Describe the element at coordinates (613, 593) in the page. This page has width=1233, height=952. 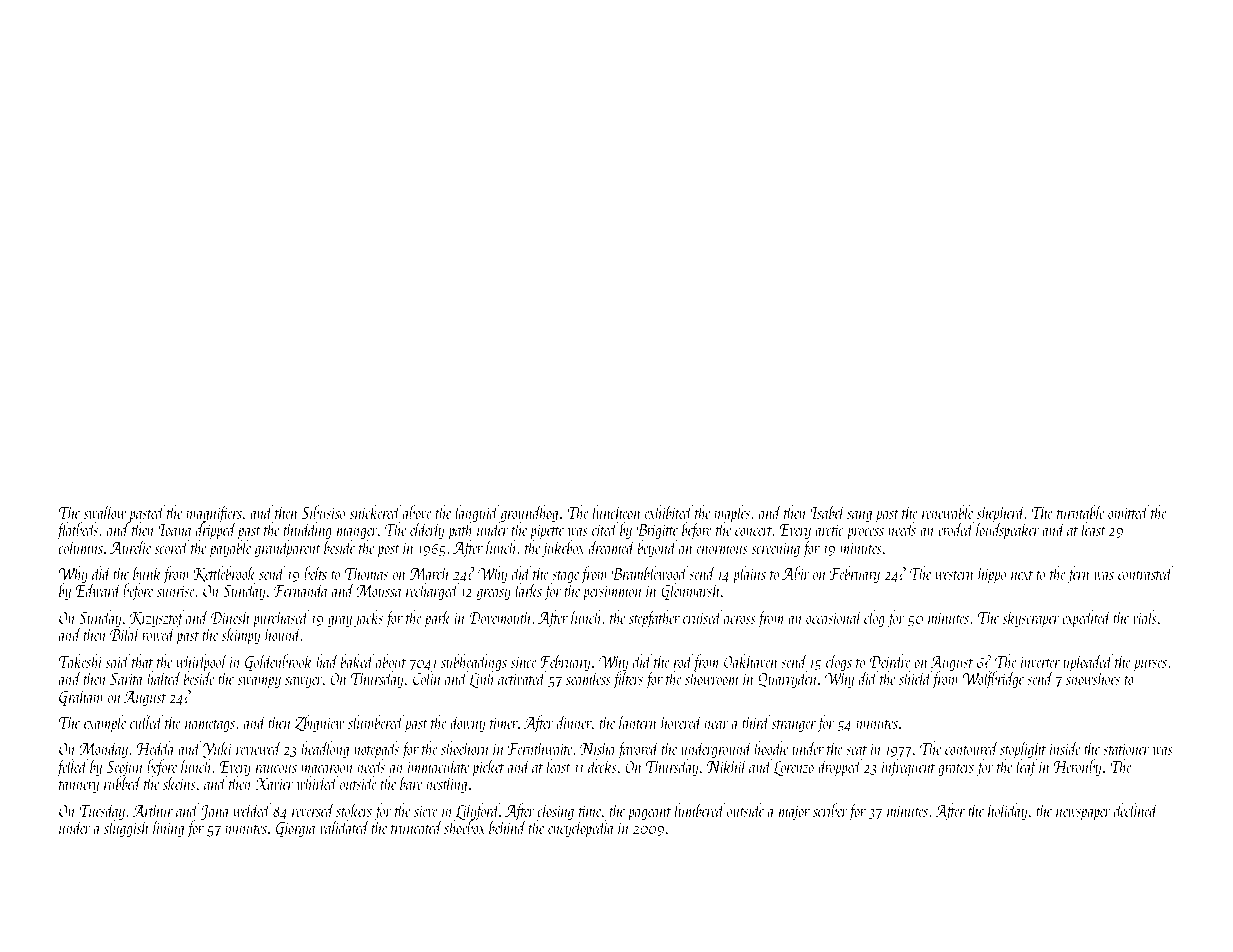
I see `persimmon` at that location.
